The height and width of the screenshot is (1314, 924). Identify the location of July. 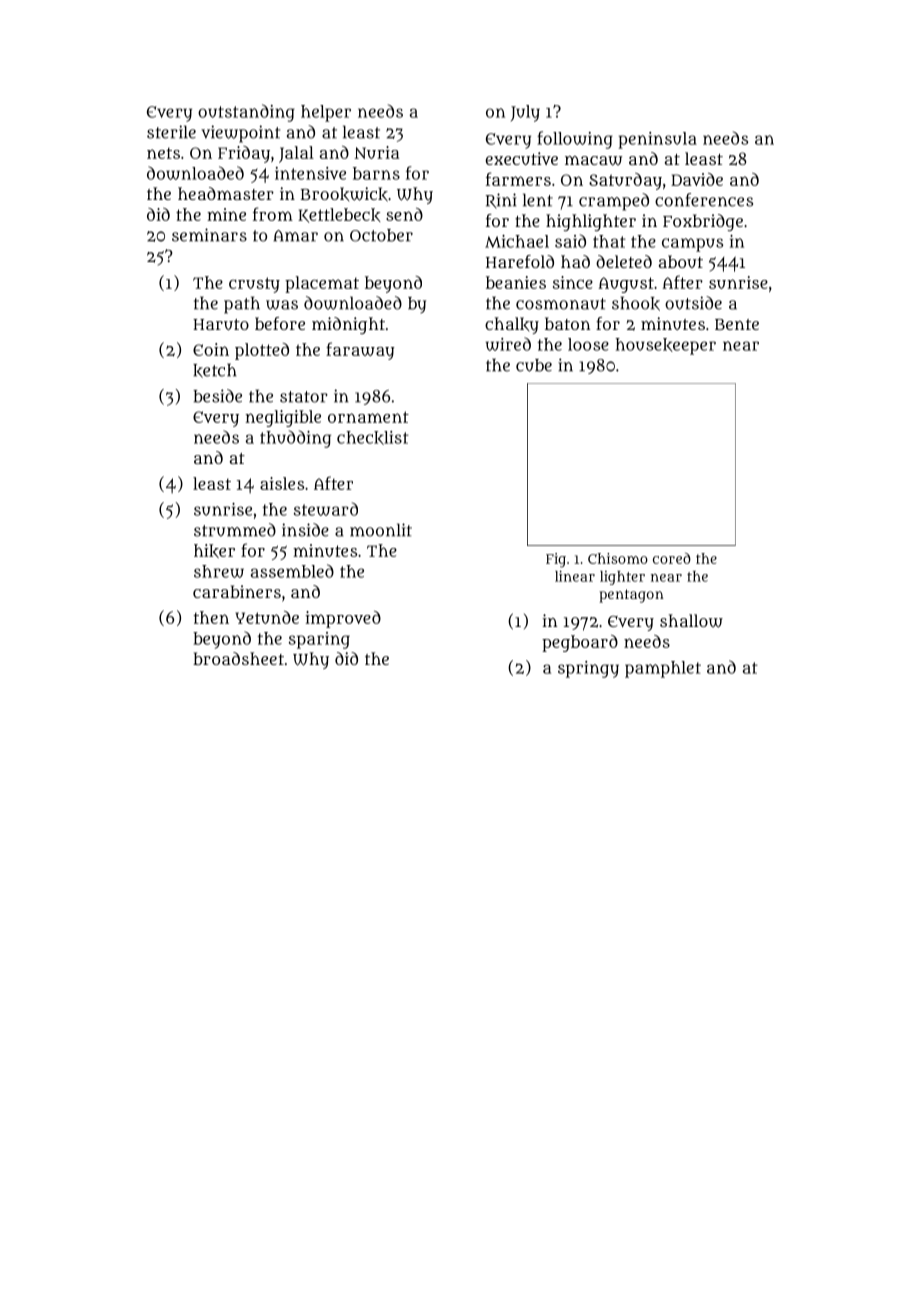
(525, 113).
